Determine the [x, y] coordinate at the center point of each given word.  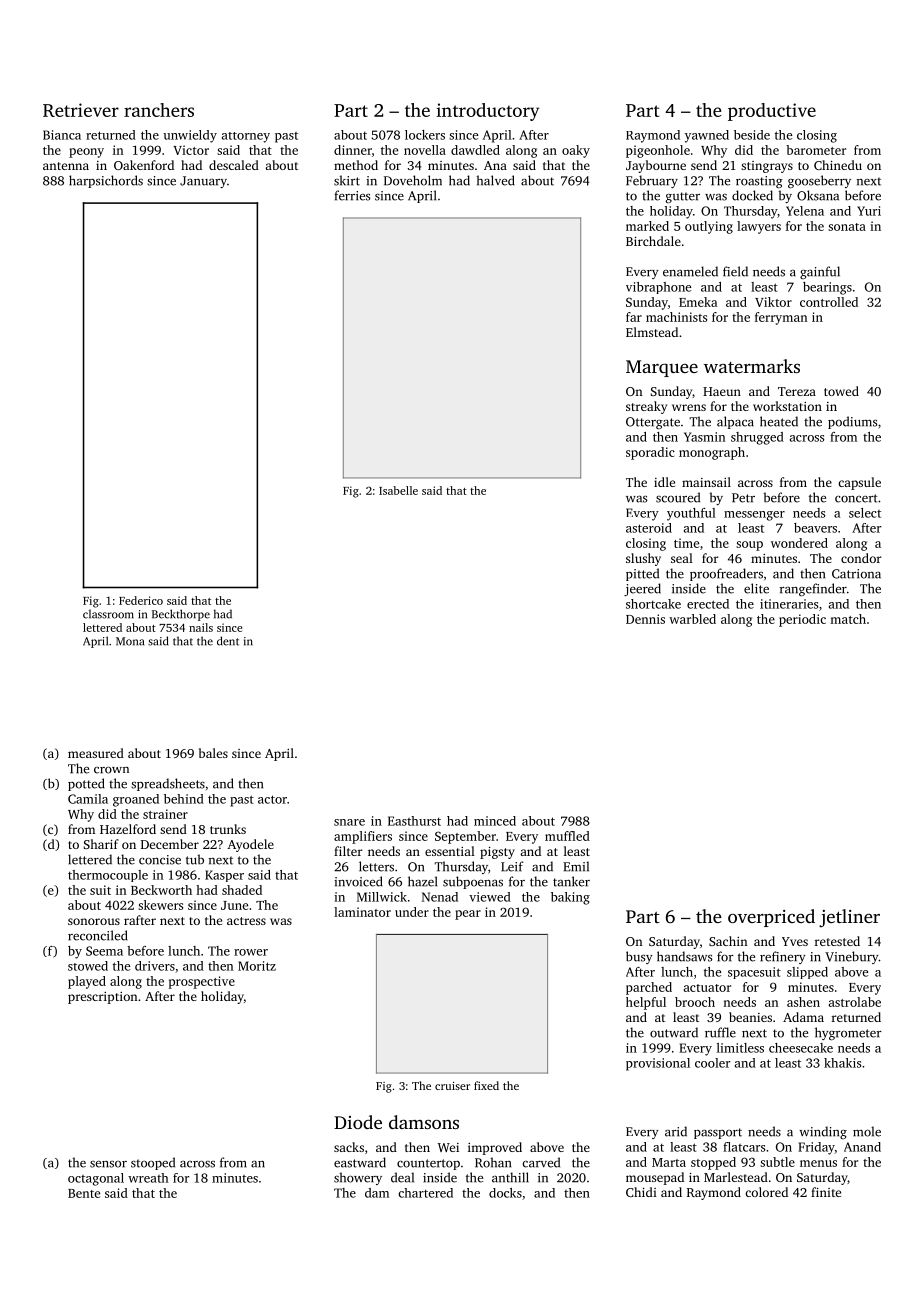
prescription [102, 998]
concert [856, 498]
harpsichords [106, 181]
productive [772, 112]
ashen [803, 1002]
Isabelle [398, 490]
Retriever [81, 110]
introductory [487, 112]
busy [639, 957]
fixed [486, 1085]
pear [468, 915]
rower [251, 952]
